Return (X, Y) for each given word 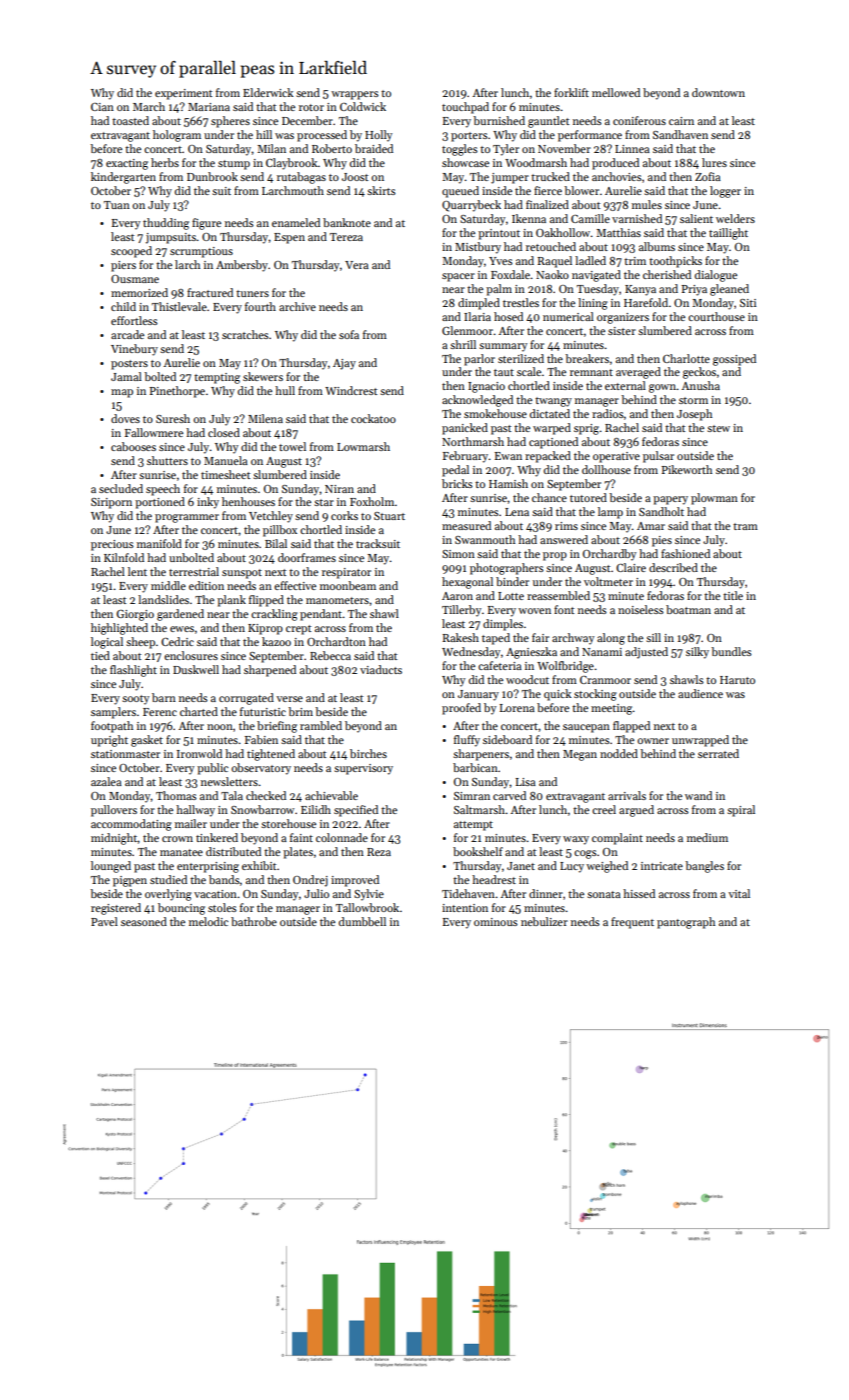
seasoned (144, 921)
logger (725, 192)
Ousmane (135, 279)
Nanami (602, 652)
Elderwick (268, 92)
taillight (728, 234)
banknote (347, 222)
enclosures (191, 655)
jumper (510, 178)
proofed (461, 709)
